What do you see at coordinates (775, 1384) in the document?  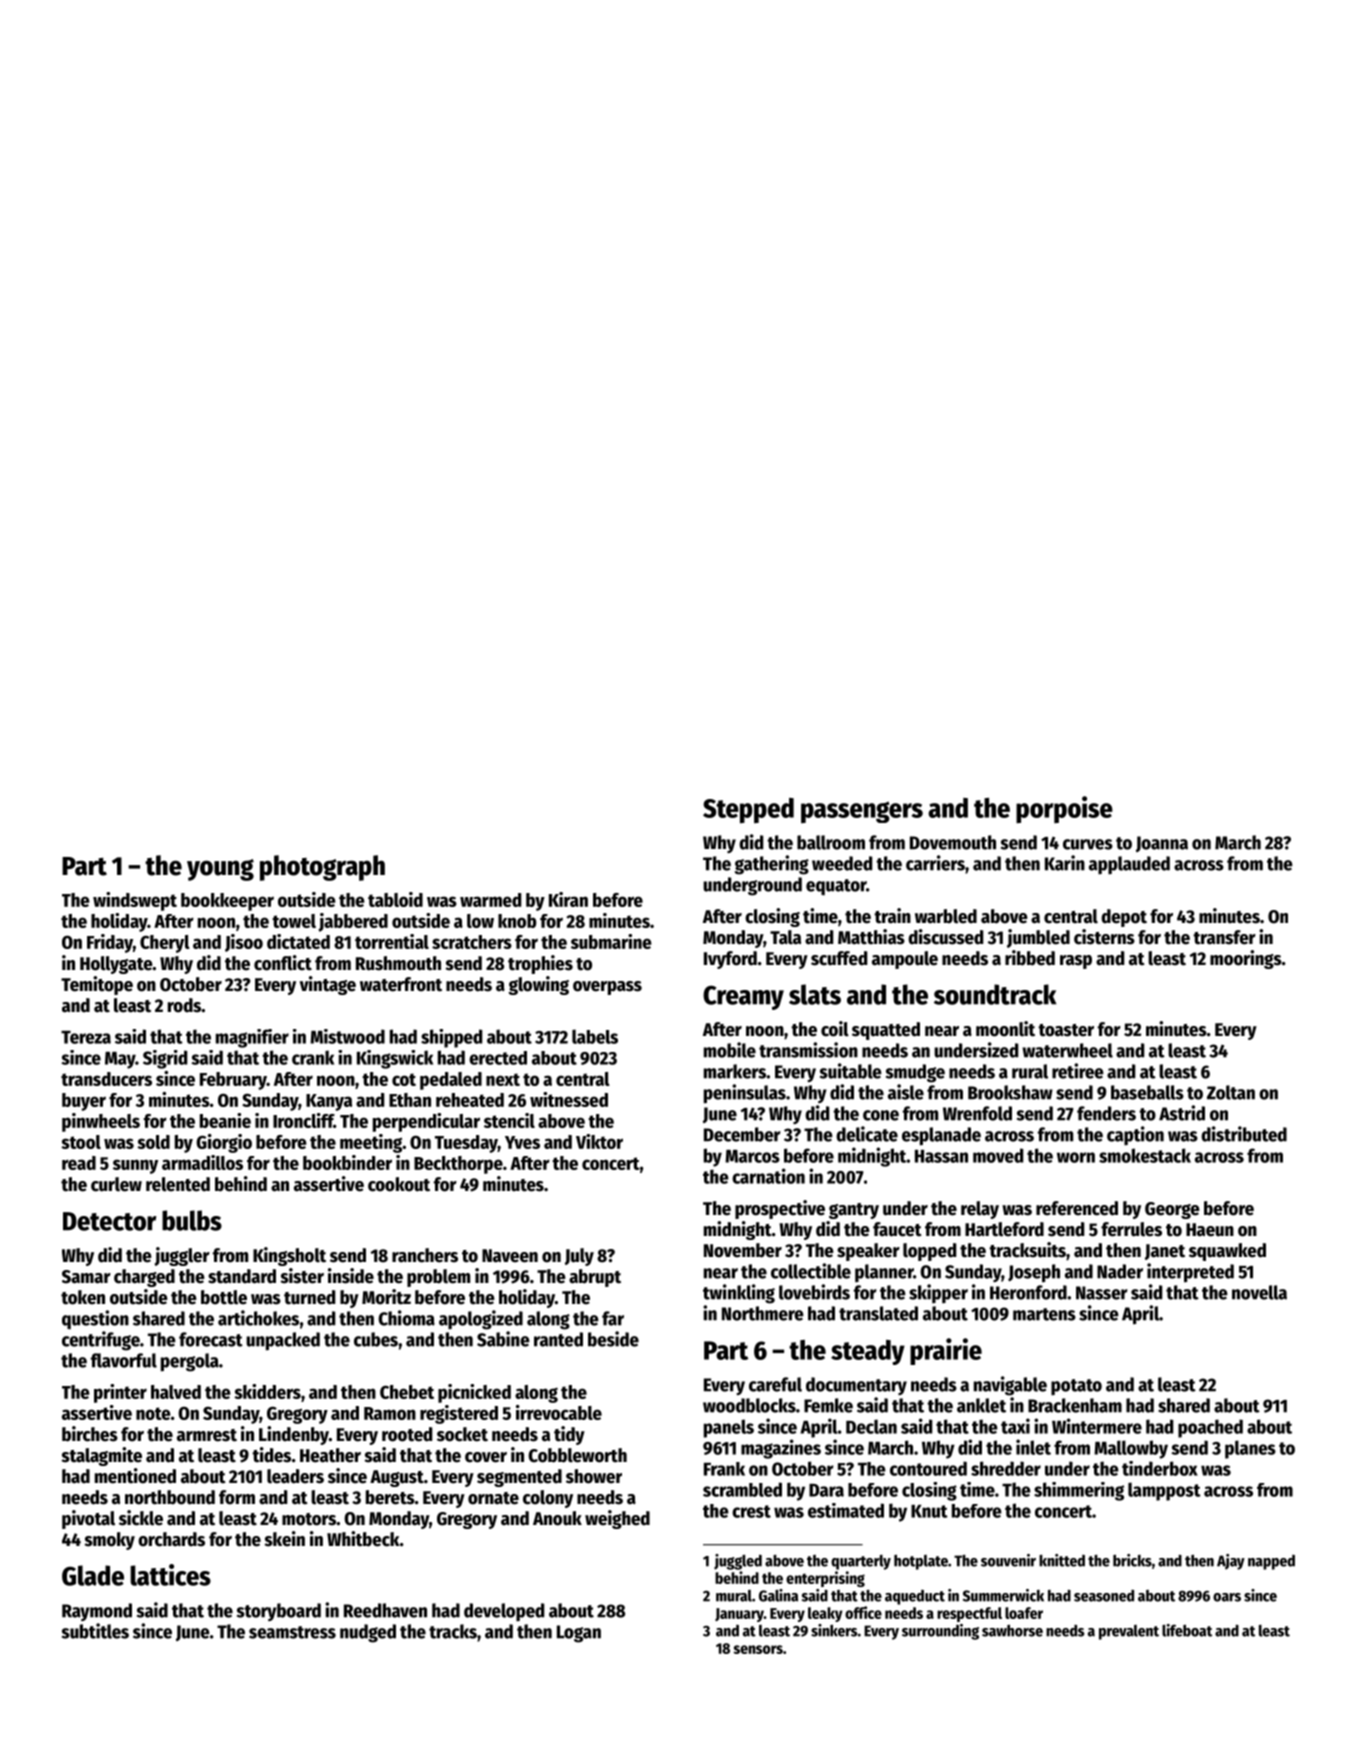 I see `careful` at bounding box center [775, 1384].
